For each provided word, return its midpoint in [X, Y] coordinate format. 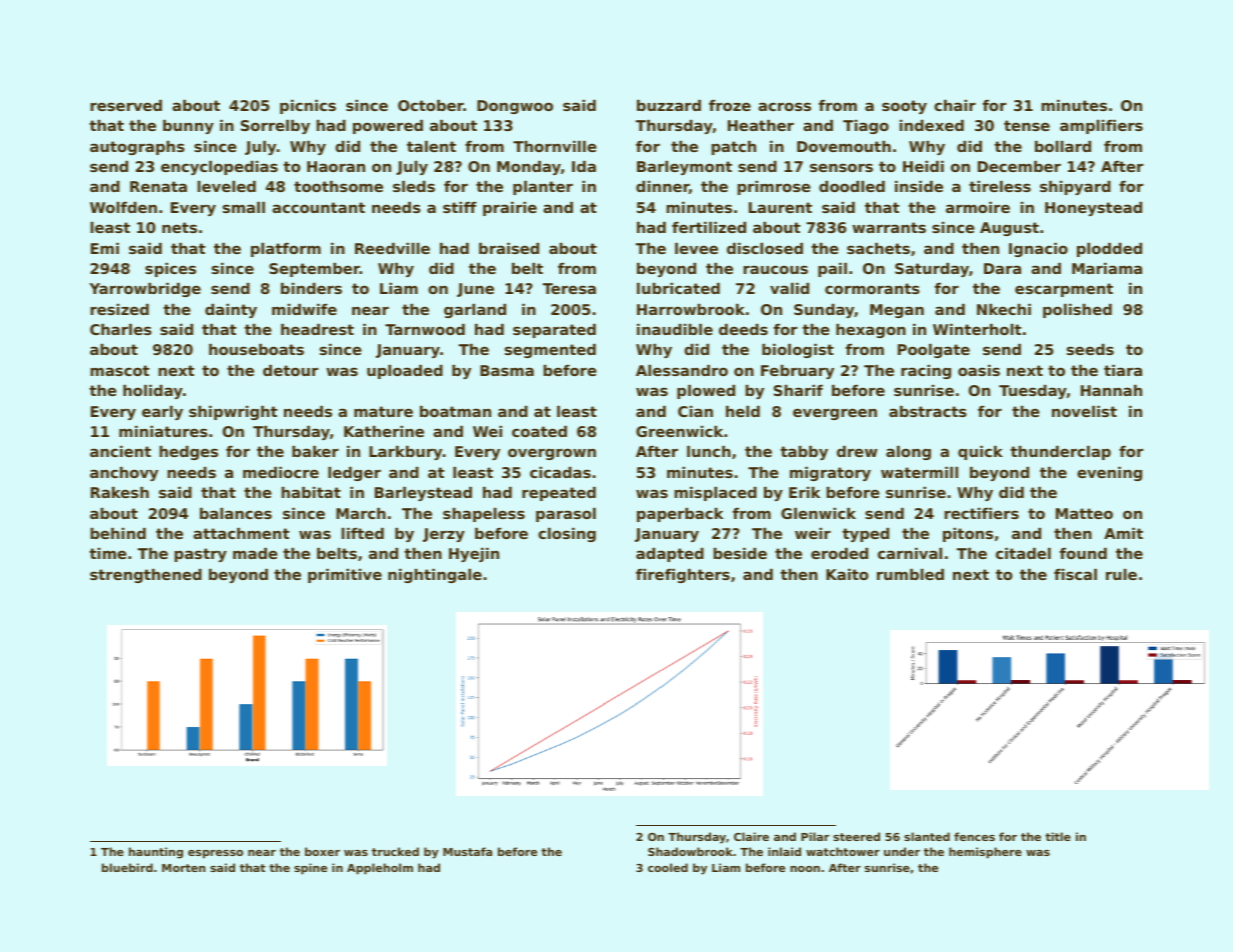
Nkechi [1004, 309]
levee [696, 248]
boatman [455, 411]
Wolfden [123, 207]
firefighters [683, 576]
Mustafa [467, 851]
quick [980, 453]
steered [856, 836]
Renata [158, 186]
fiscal [1075, 574]
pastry [200, 555]
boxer [322, 851]
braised [509, 248]
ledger [354, 474]
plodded [1109, 250]
